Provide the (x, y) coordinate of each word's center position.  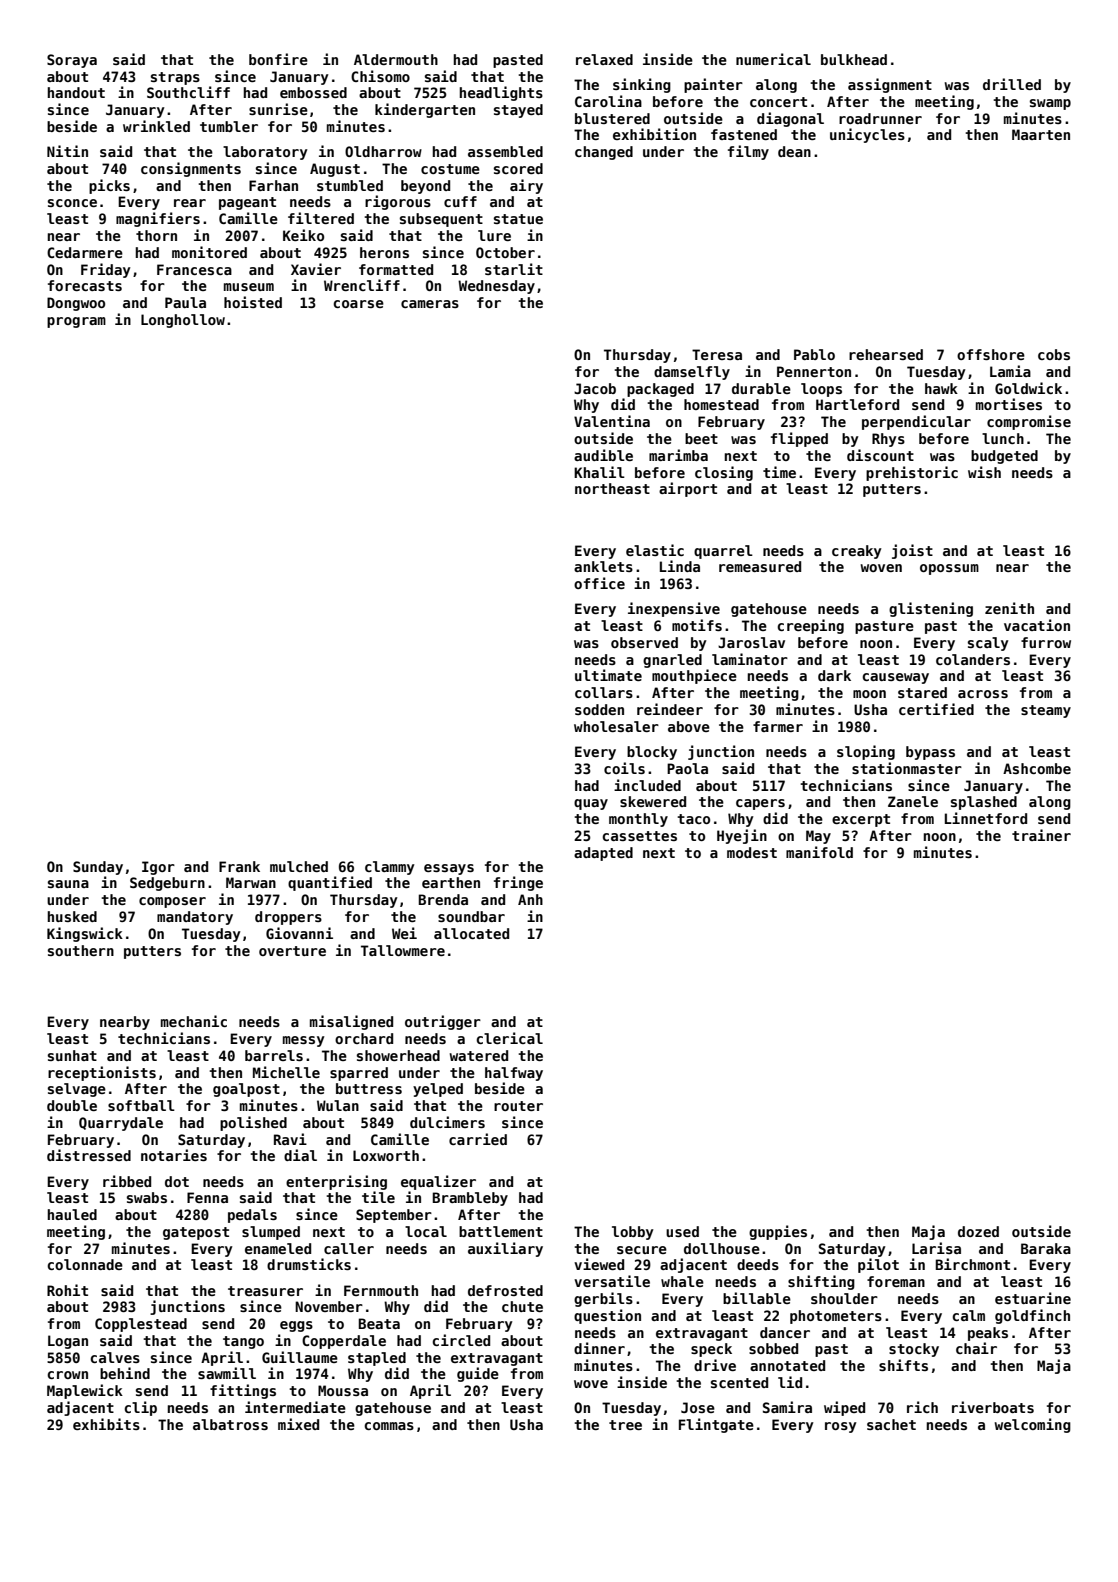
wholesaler (616, 726)
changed (604, 153)
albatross (230, 1424)
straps (175, 78)
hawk (941, 388)
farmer (778, 726)
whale (682, 1281)
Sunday (98, 868)
